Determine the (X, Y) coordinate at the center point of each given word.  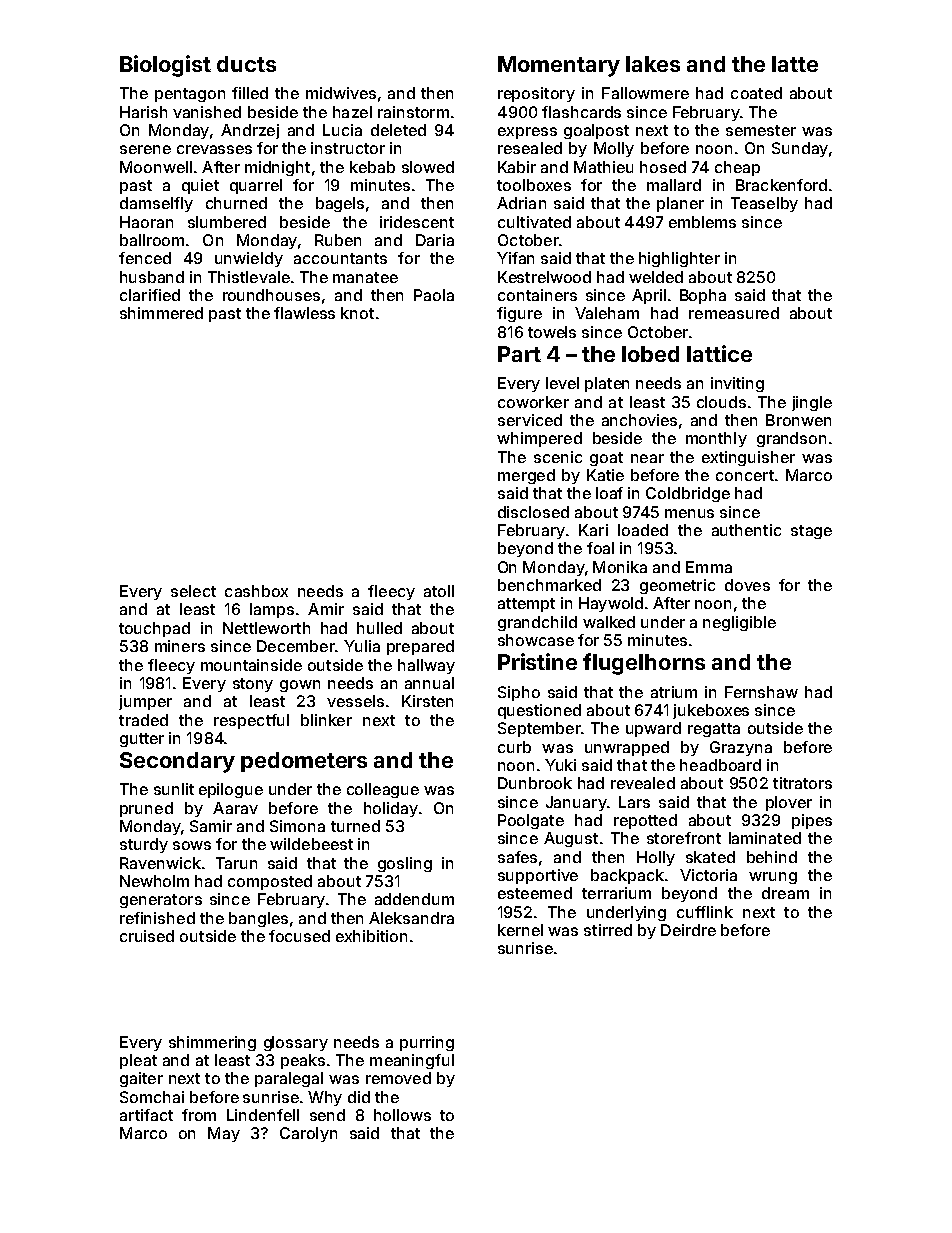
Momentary (559, 66)
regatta (714, 730)
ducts (246, 64)
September (539, 729)
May (224, 1134)
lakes (653, 64)
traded (143, 720)
